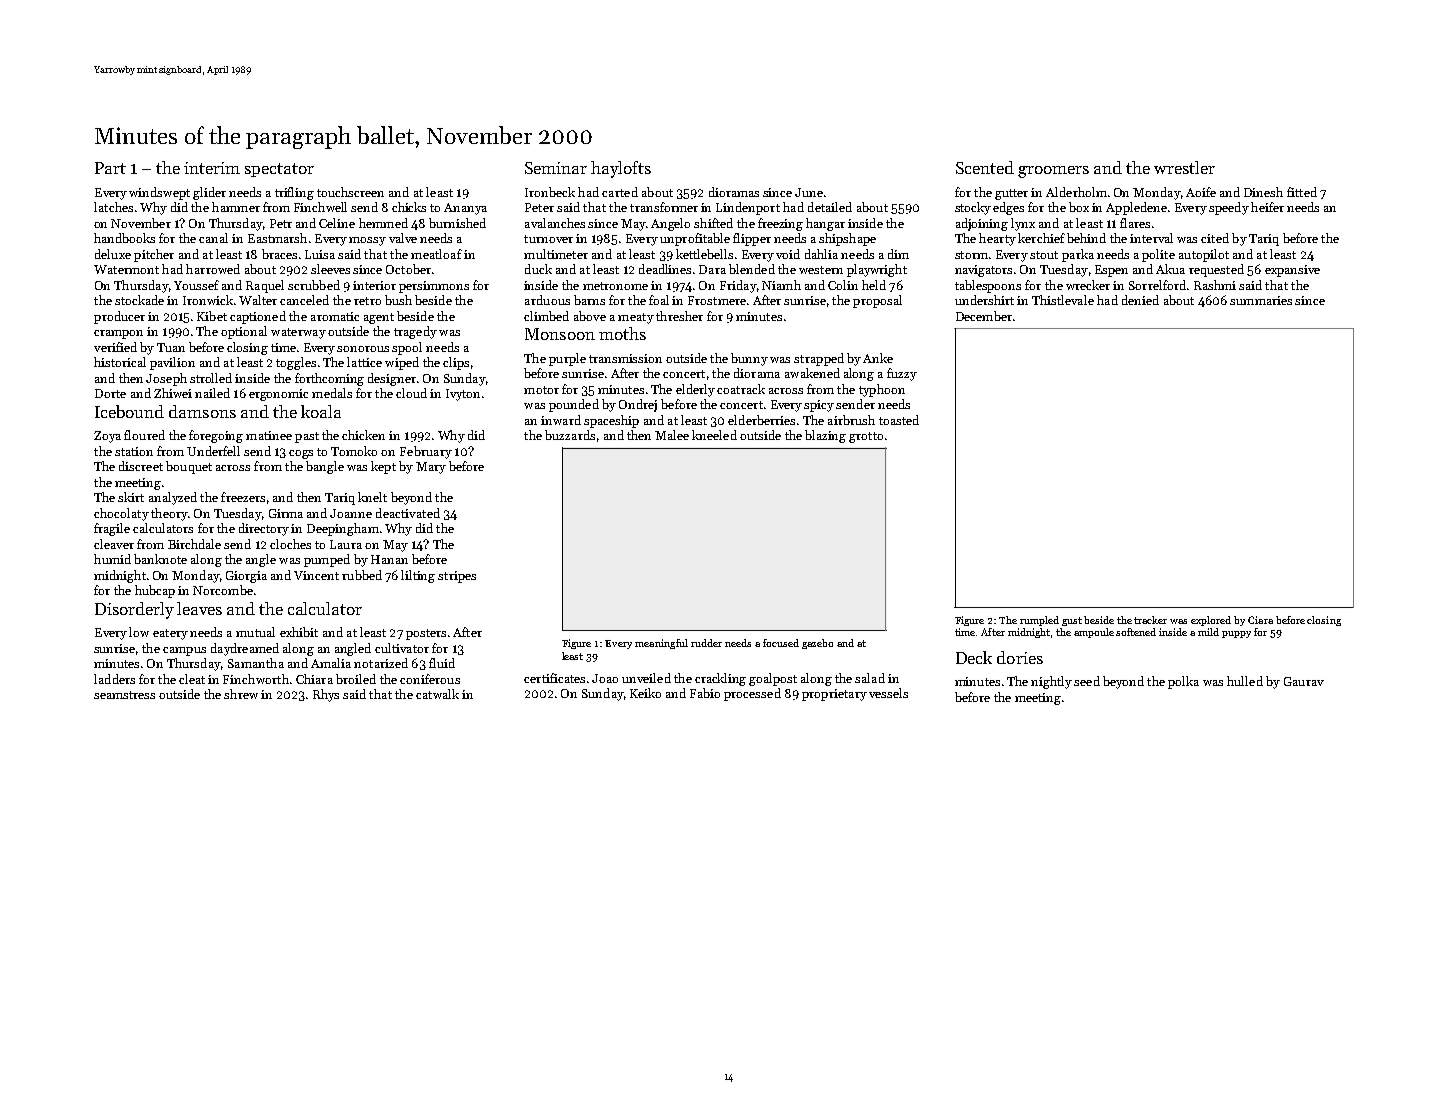 The height and width of the page is (1119, 1448). Describe the element at coordinates (870, 678) in the page. I see `salad` at that location.
